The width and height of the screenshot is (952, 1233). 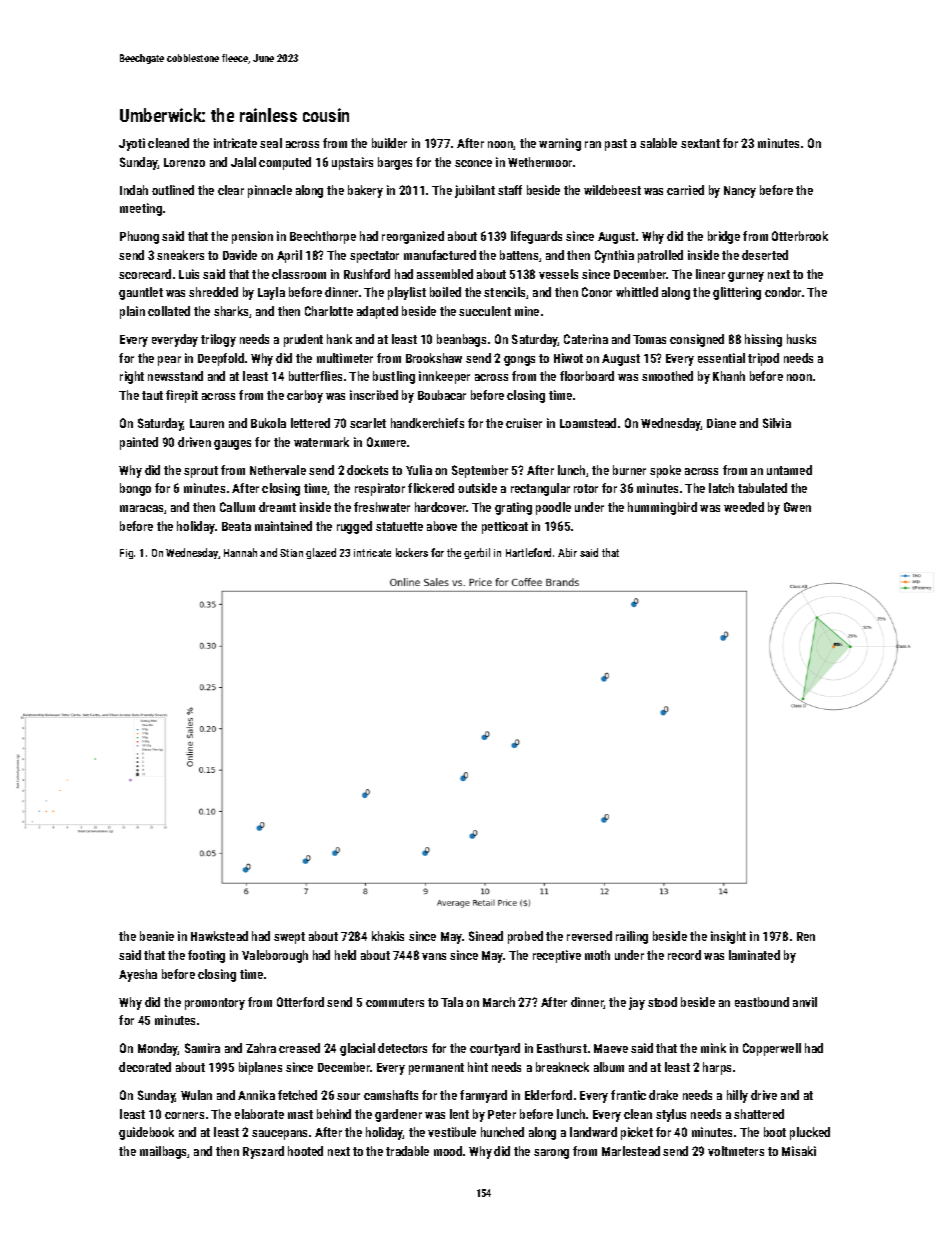 What do you see at coordinates (567, 552) in the screenshot?
I see `Abir` at bounding box center [567, 552].
